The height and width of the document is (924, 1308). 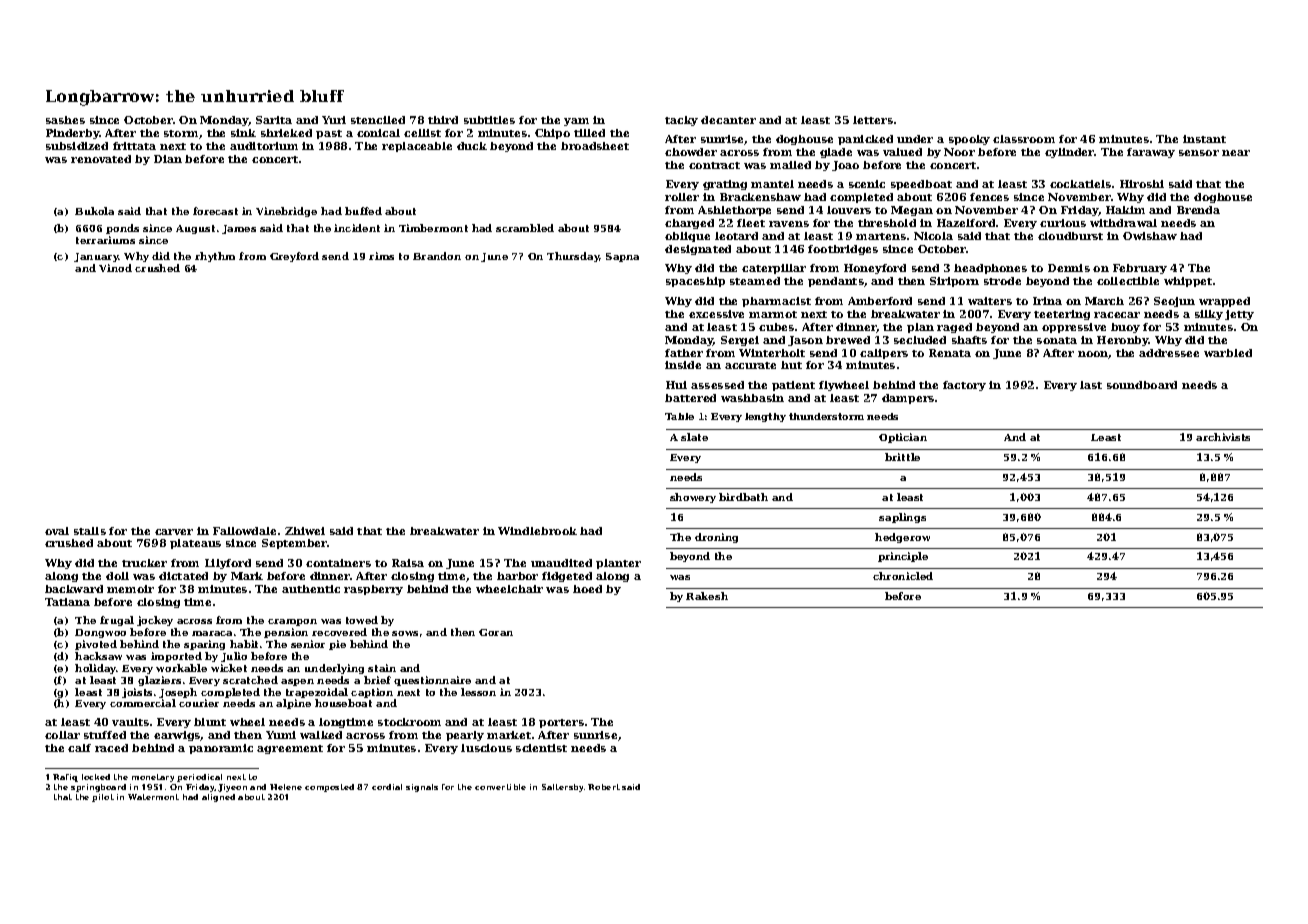 I want to click on Bukola, so click(x=94, y=211).
